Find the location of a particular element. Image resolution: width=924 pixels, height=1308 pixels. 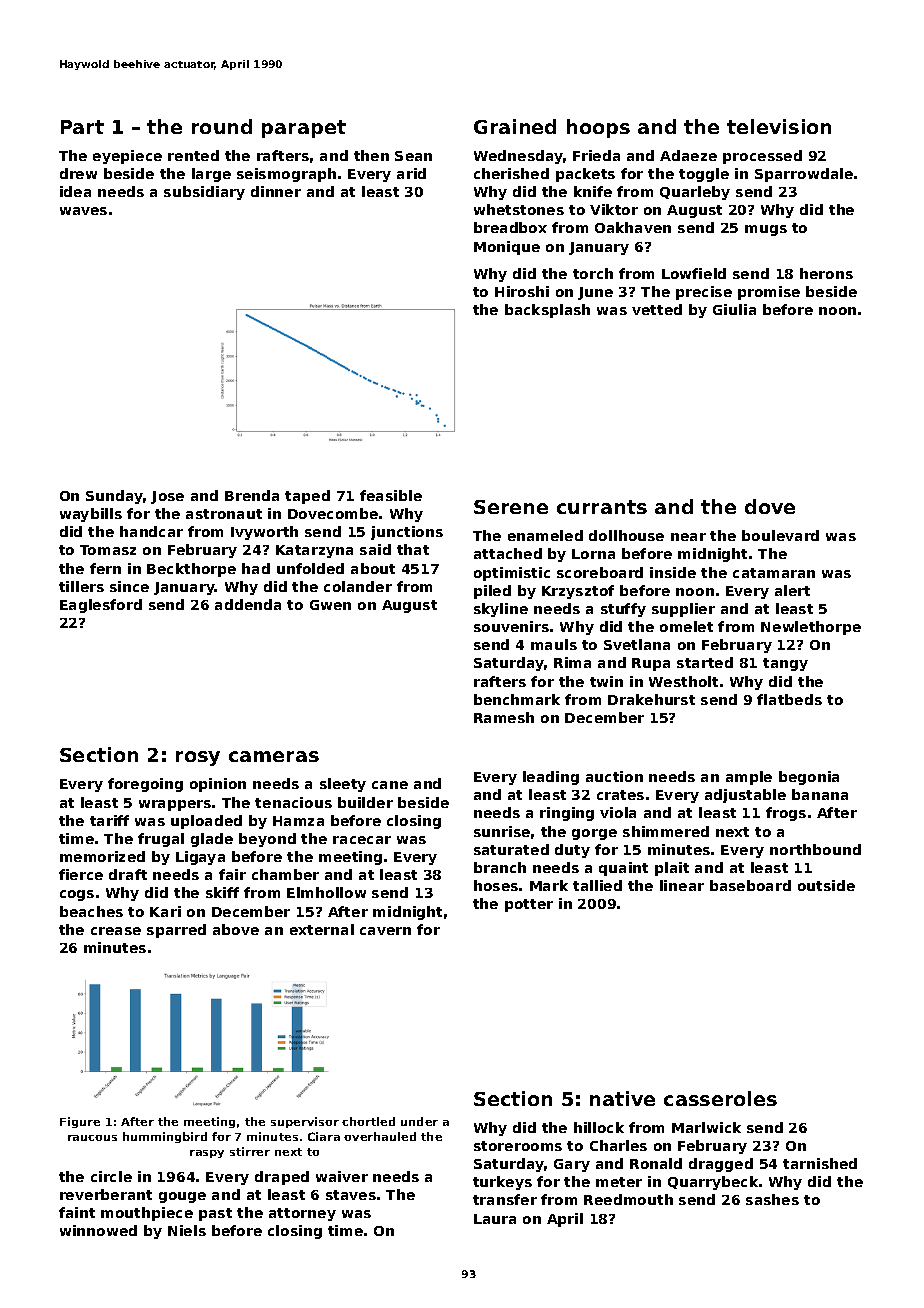

gouge is located at coordinates (182, 1197).
